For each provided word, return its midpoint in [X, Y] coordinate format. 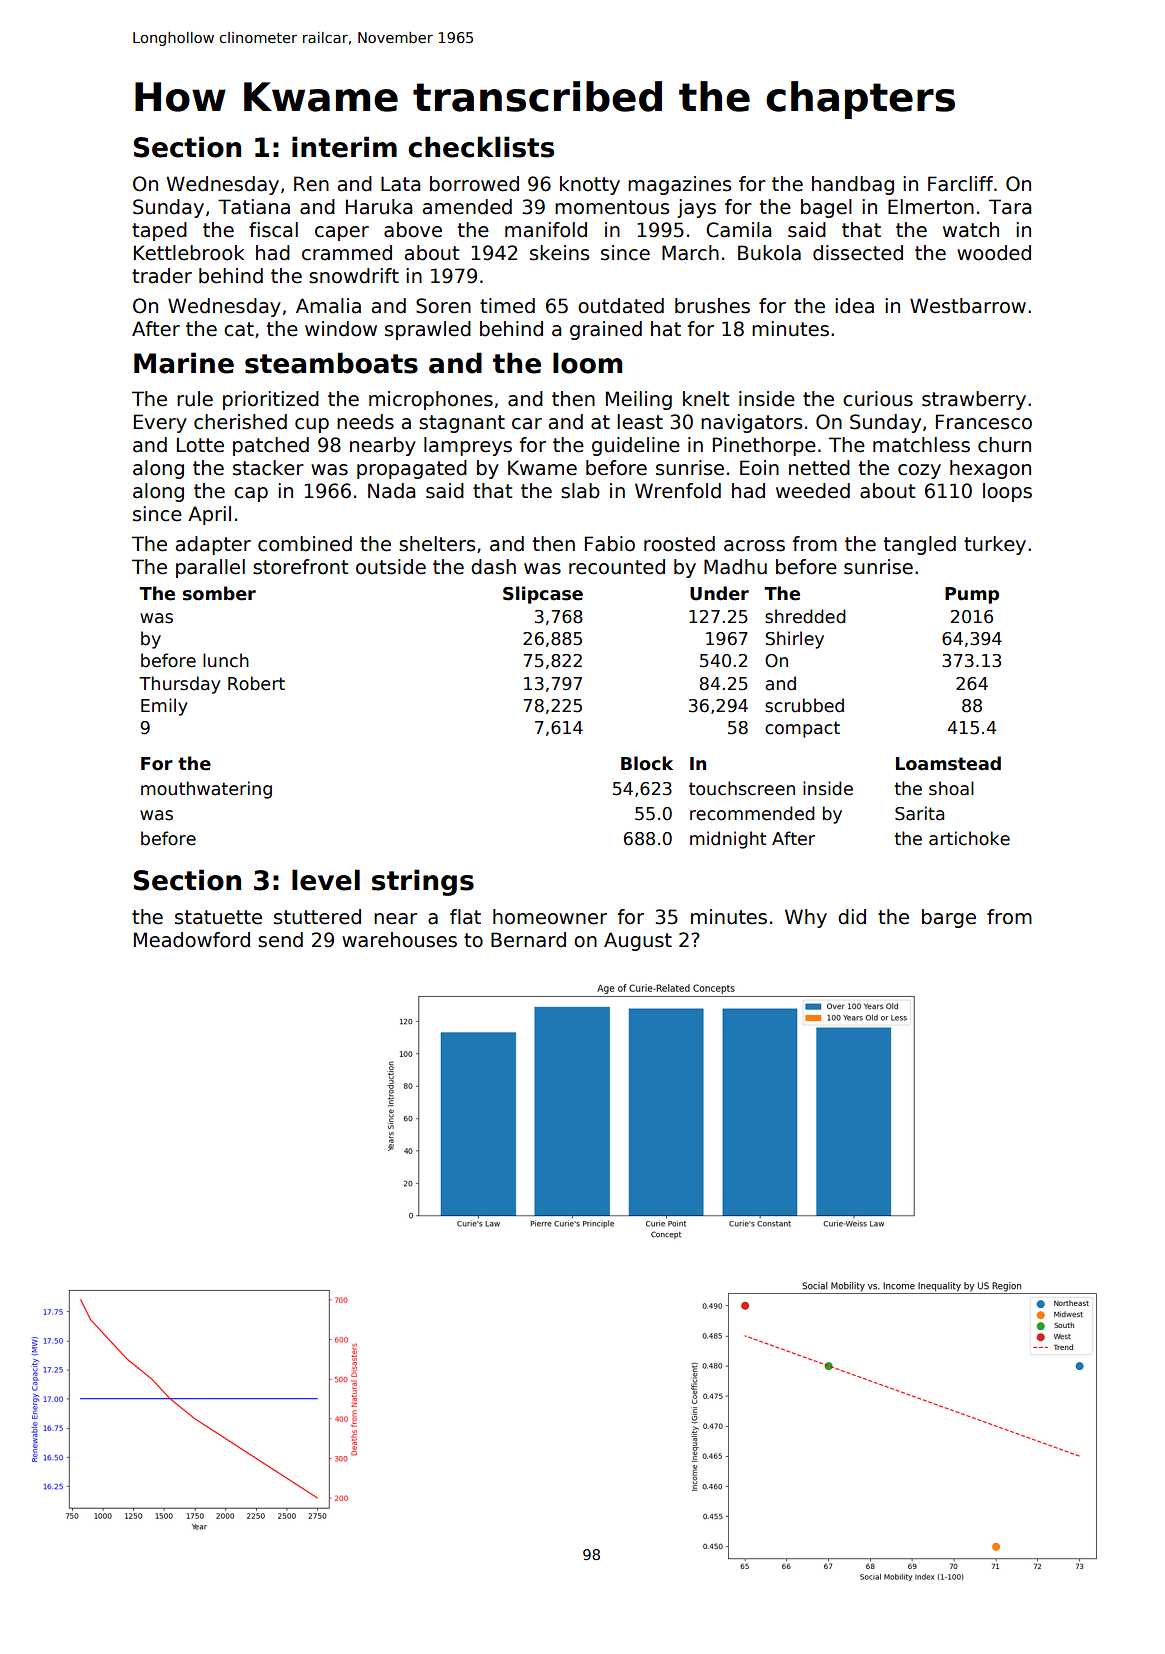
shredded [805, 616]
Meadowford [192, 940]
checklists [481, 147]
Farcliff [960, 184]
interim [344, 147]
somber [219, 593]
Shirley [795, 640]
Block [647, 763]
